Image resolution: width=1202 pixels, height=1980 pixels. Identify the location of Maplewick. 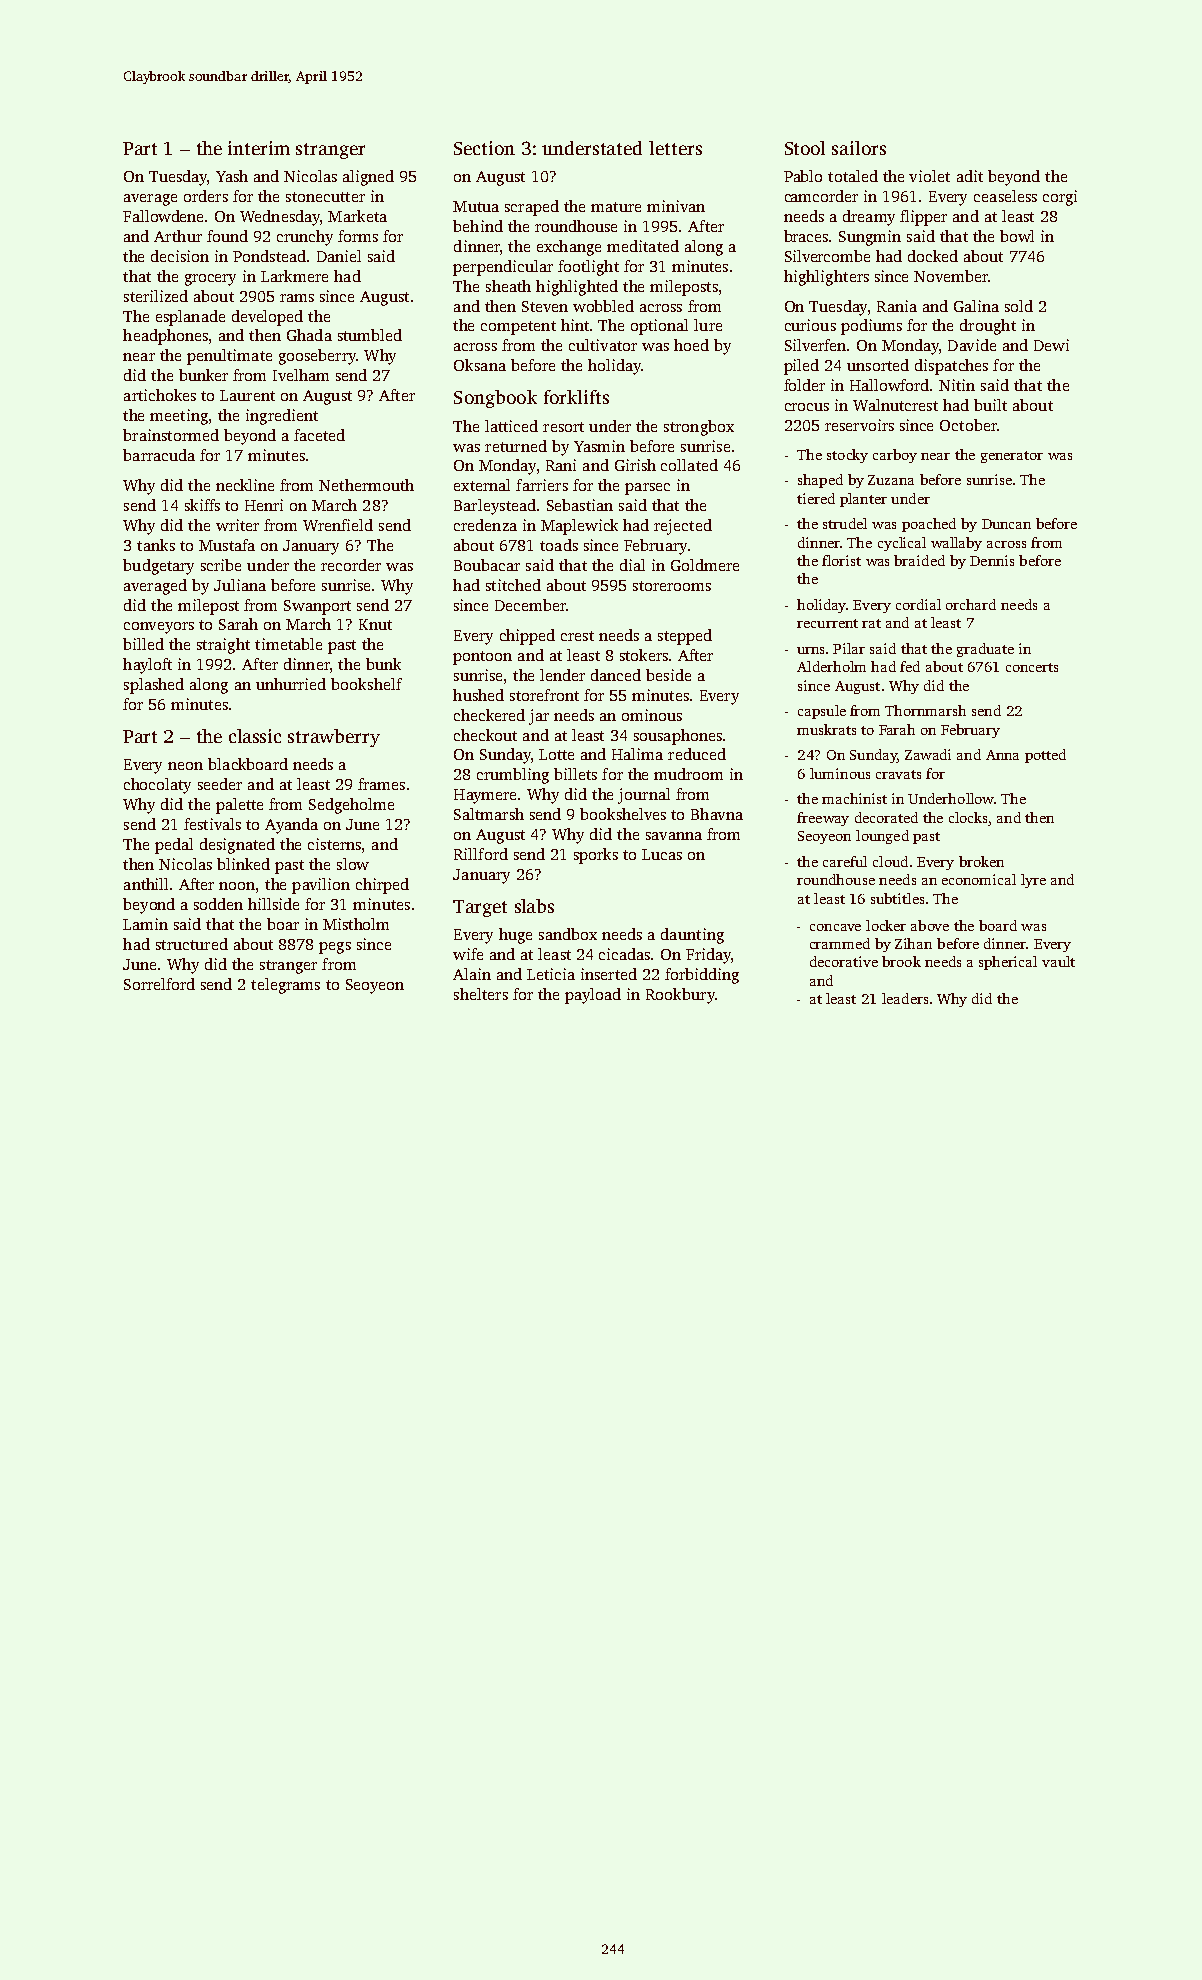
(579, 527).
